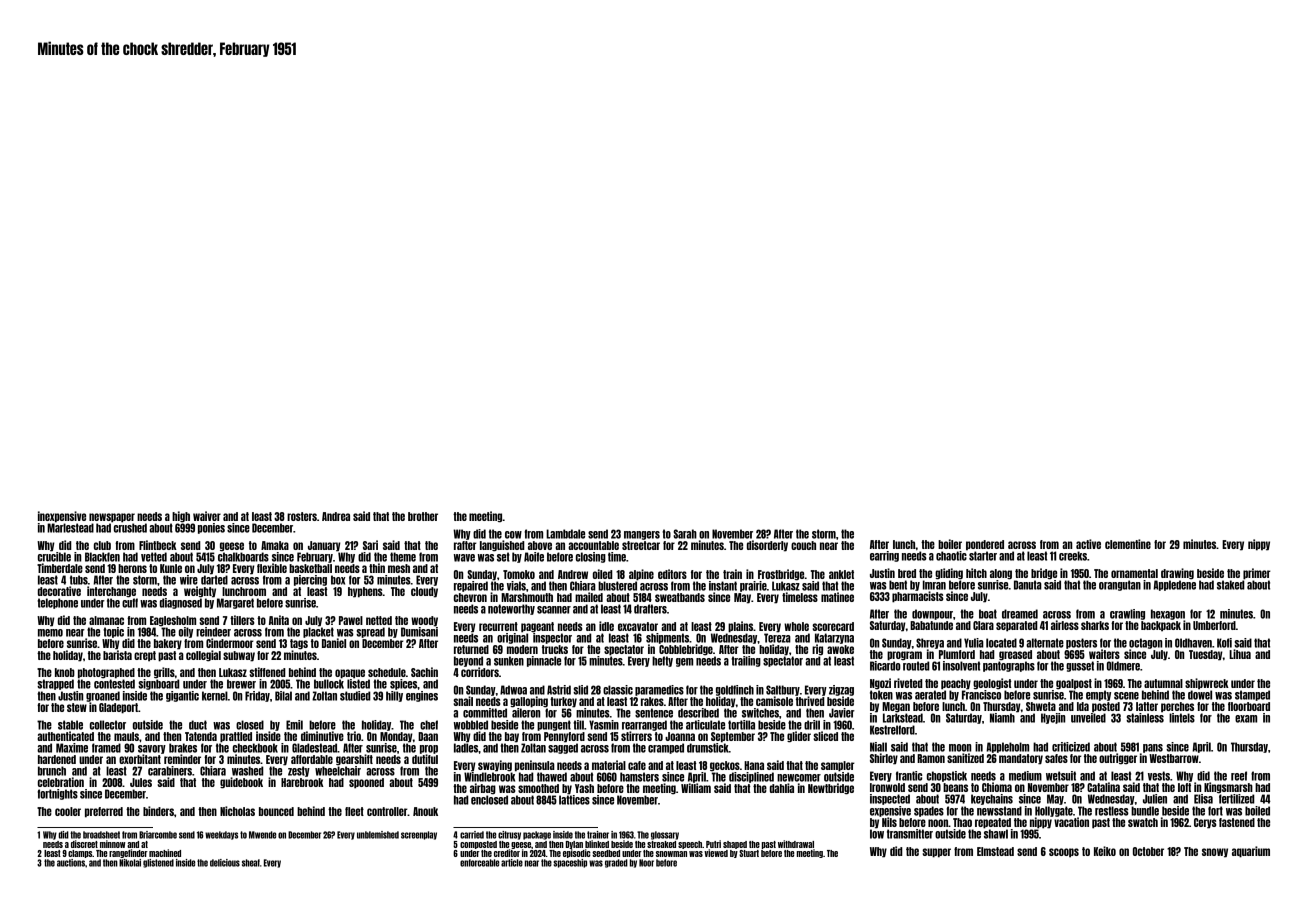 This image has height=924, width=1308. What do you see at coordinates (685, 534) in the image?
I see `Sarah` at bounding box center [685, 534].
